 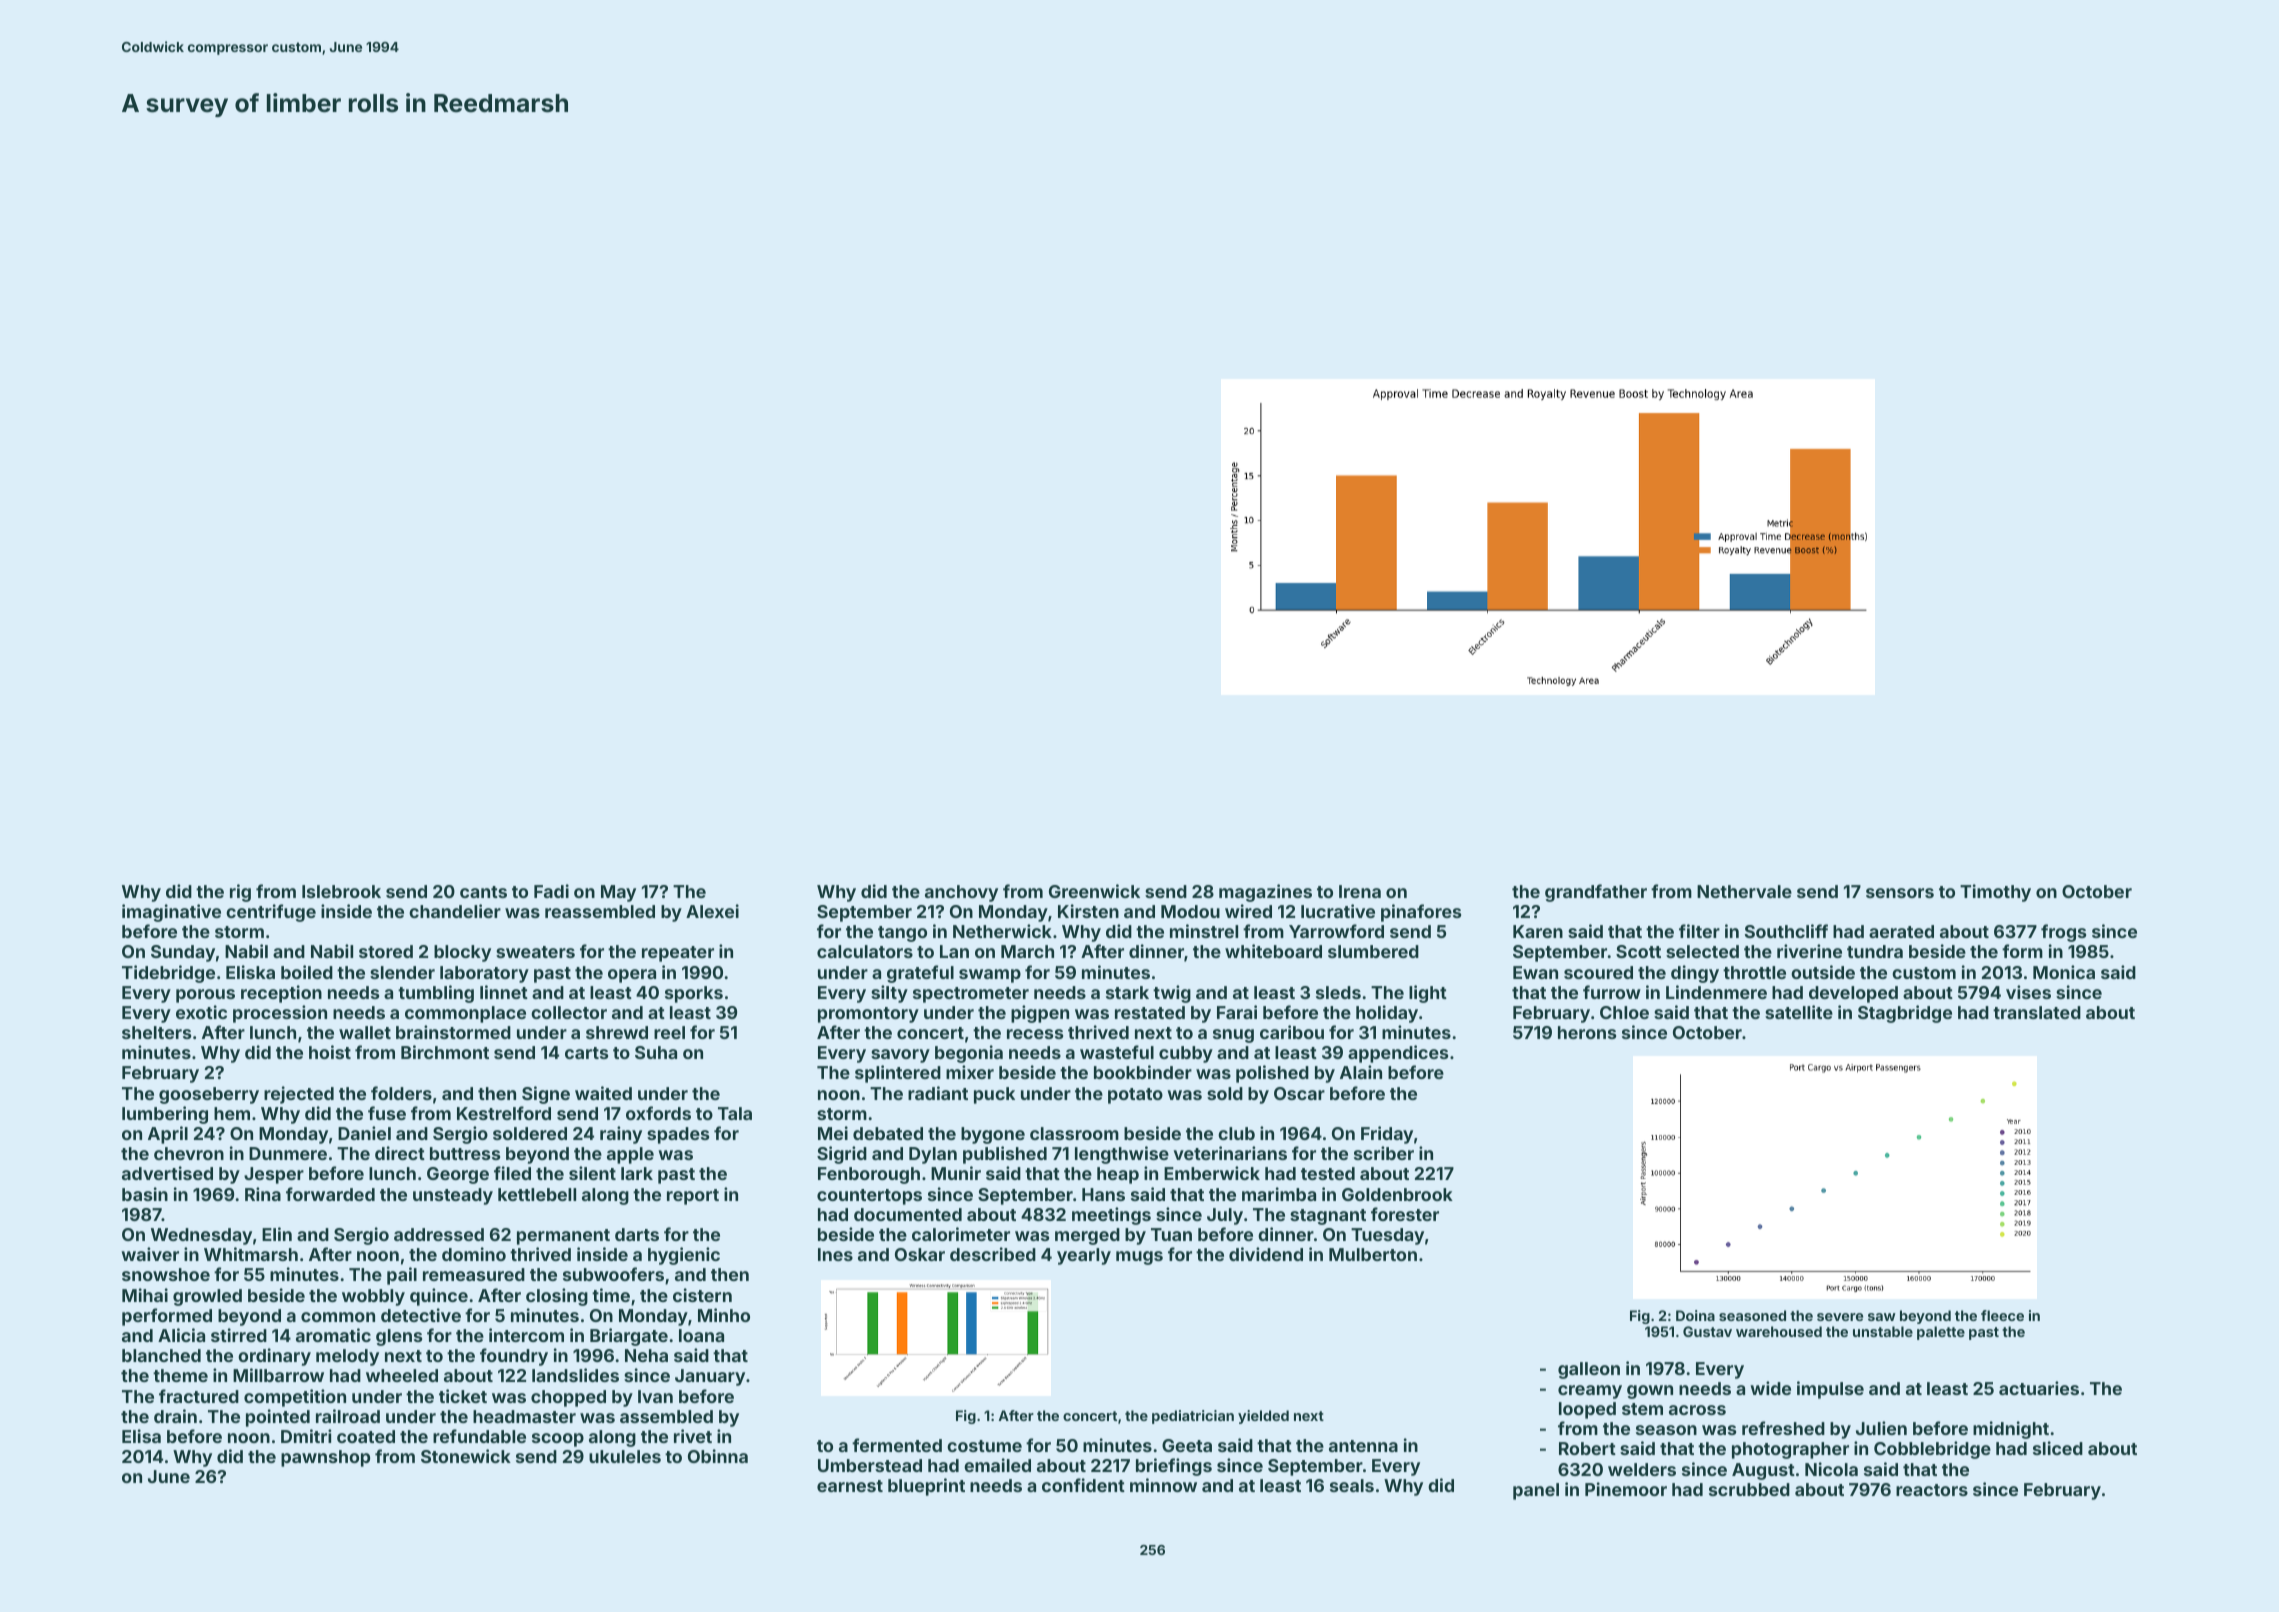 What do you see at coordinates (1405, 1214) in the image?
I see `forester` at bounding box center [1405, 1214].
